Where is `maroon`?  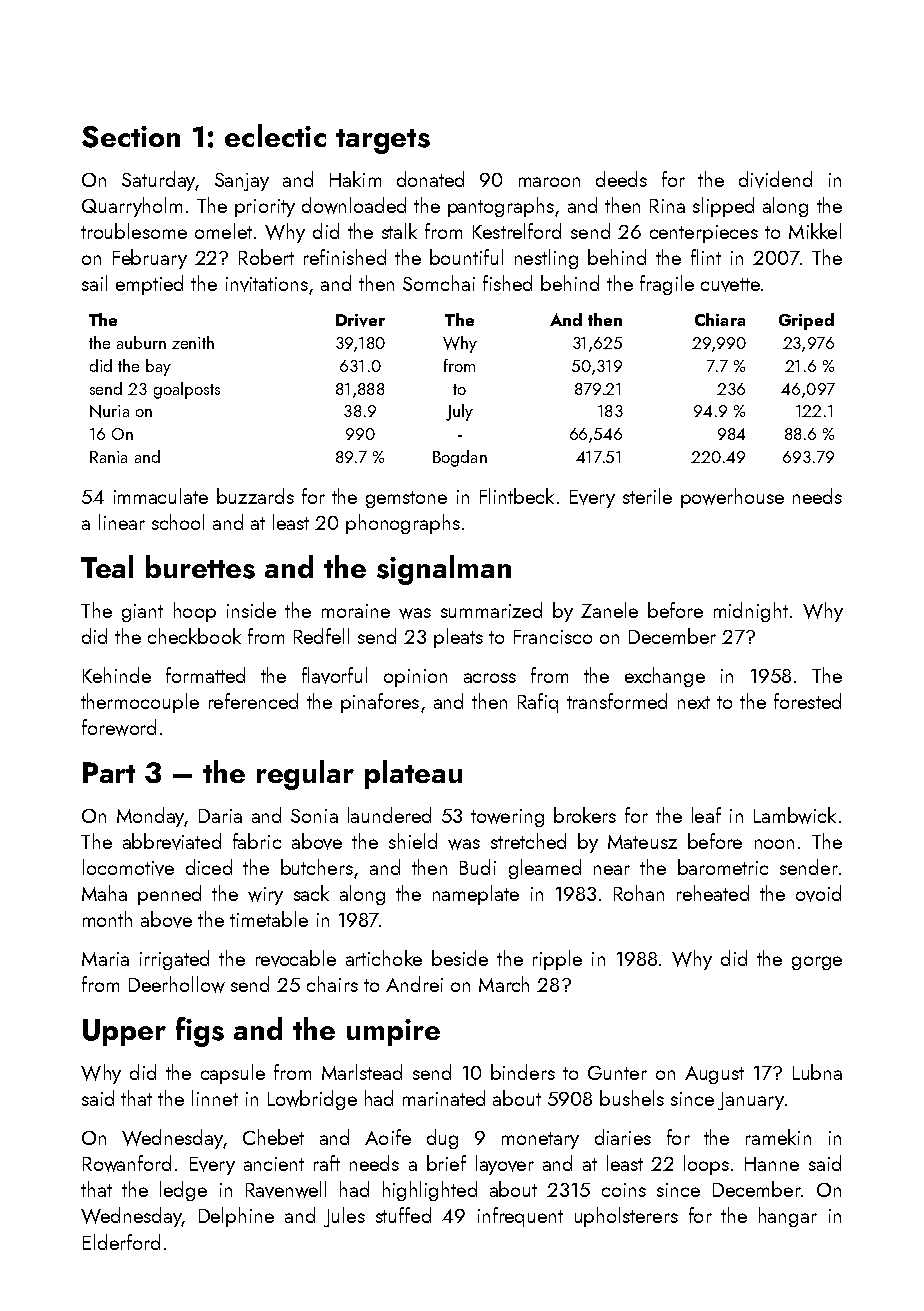 maroon is located at coordinates (549, 182).
